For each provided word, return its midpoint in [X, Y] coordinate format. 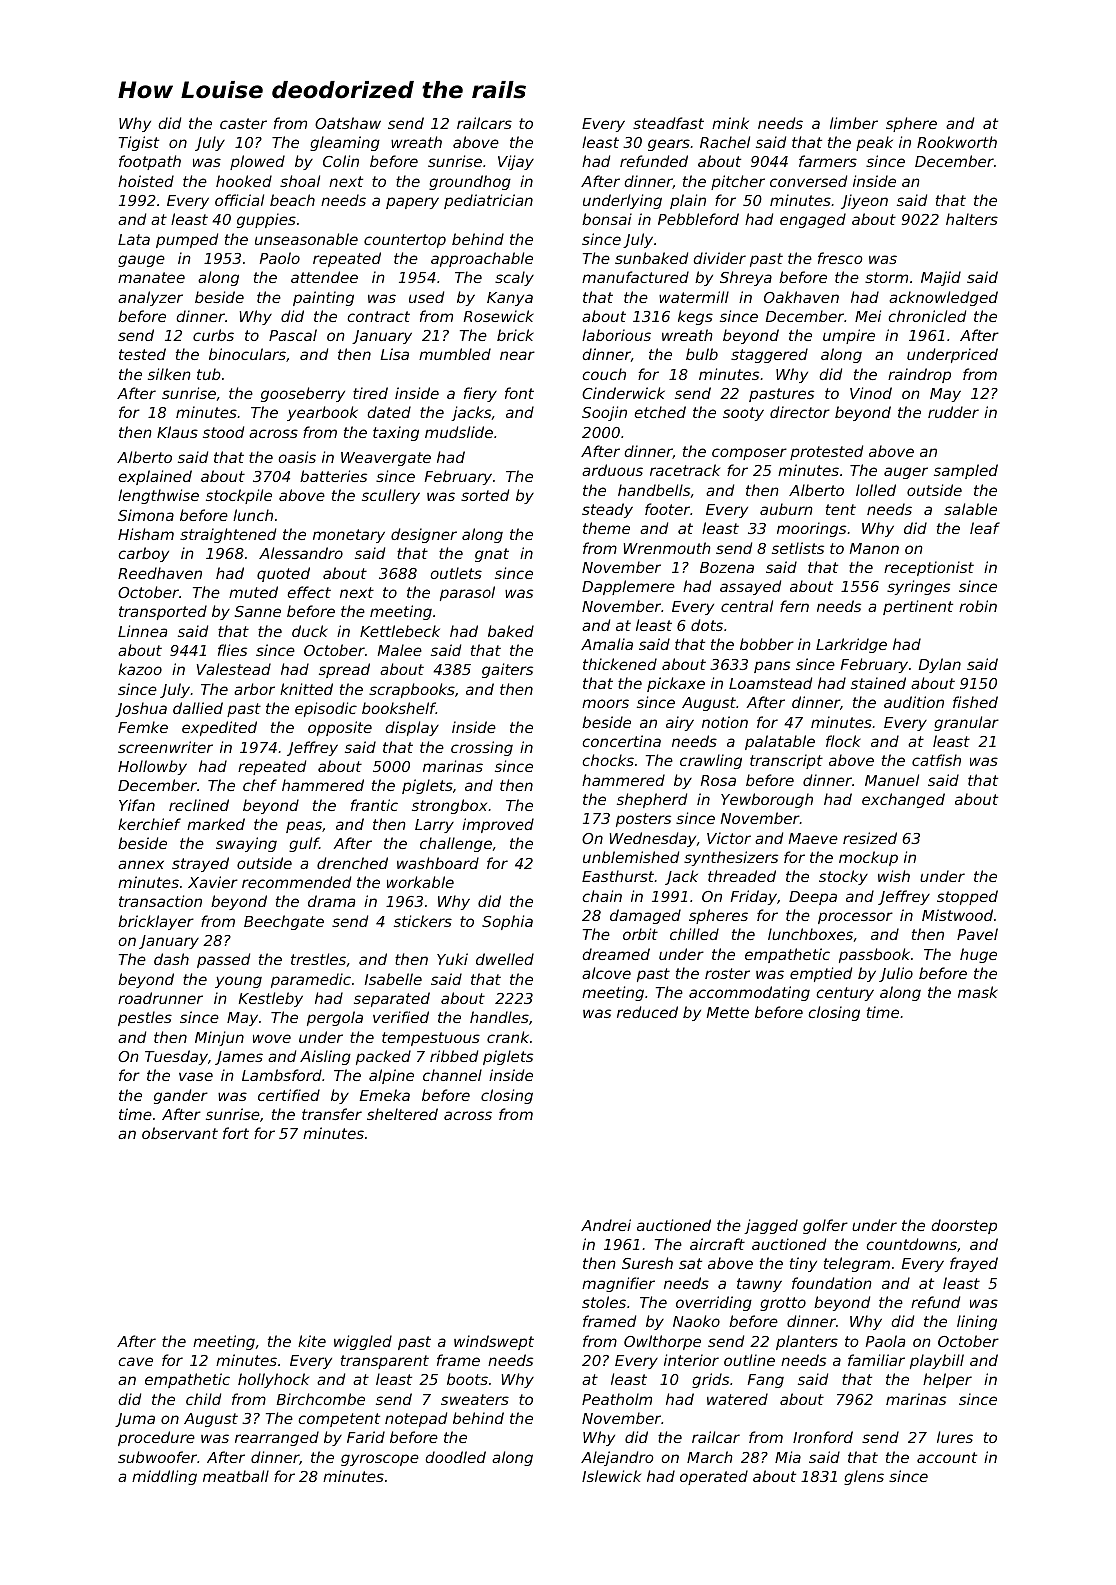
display [412, 728]
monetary [349, 536]
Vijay [516, 162]
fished [975, 702]
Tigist [139, 143]
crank [508, 1037]
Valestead [234, 669]
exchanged [903, 800]
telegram [857, 1264]
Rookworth [957, 142]
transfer [332, 1114]
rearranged [277, 1438]
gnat [492, 555]
